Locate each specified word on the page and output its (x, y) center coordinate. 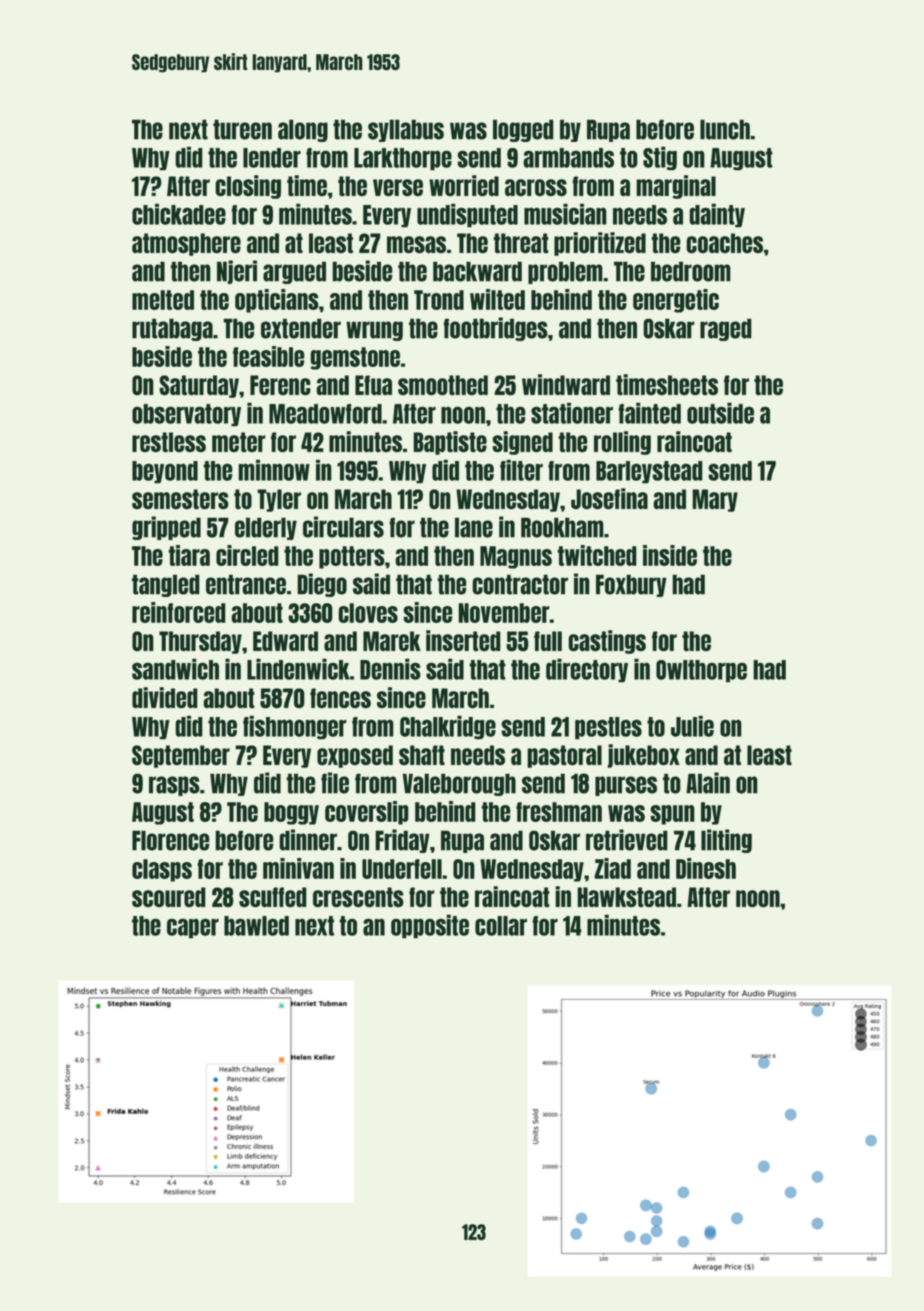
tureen (242, 129)
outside (720, 413)
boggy (291, 813)
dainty (717, 215)
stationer (572, 413)
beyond (165, 472)
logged (523, 130)
